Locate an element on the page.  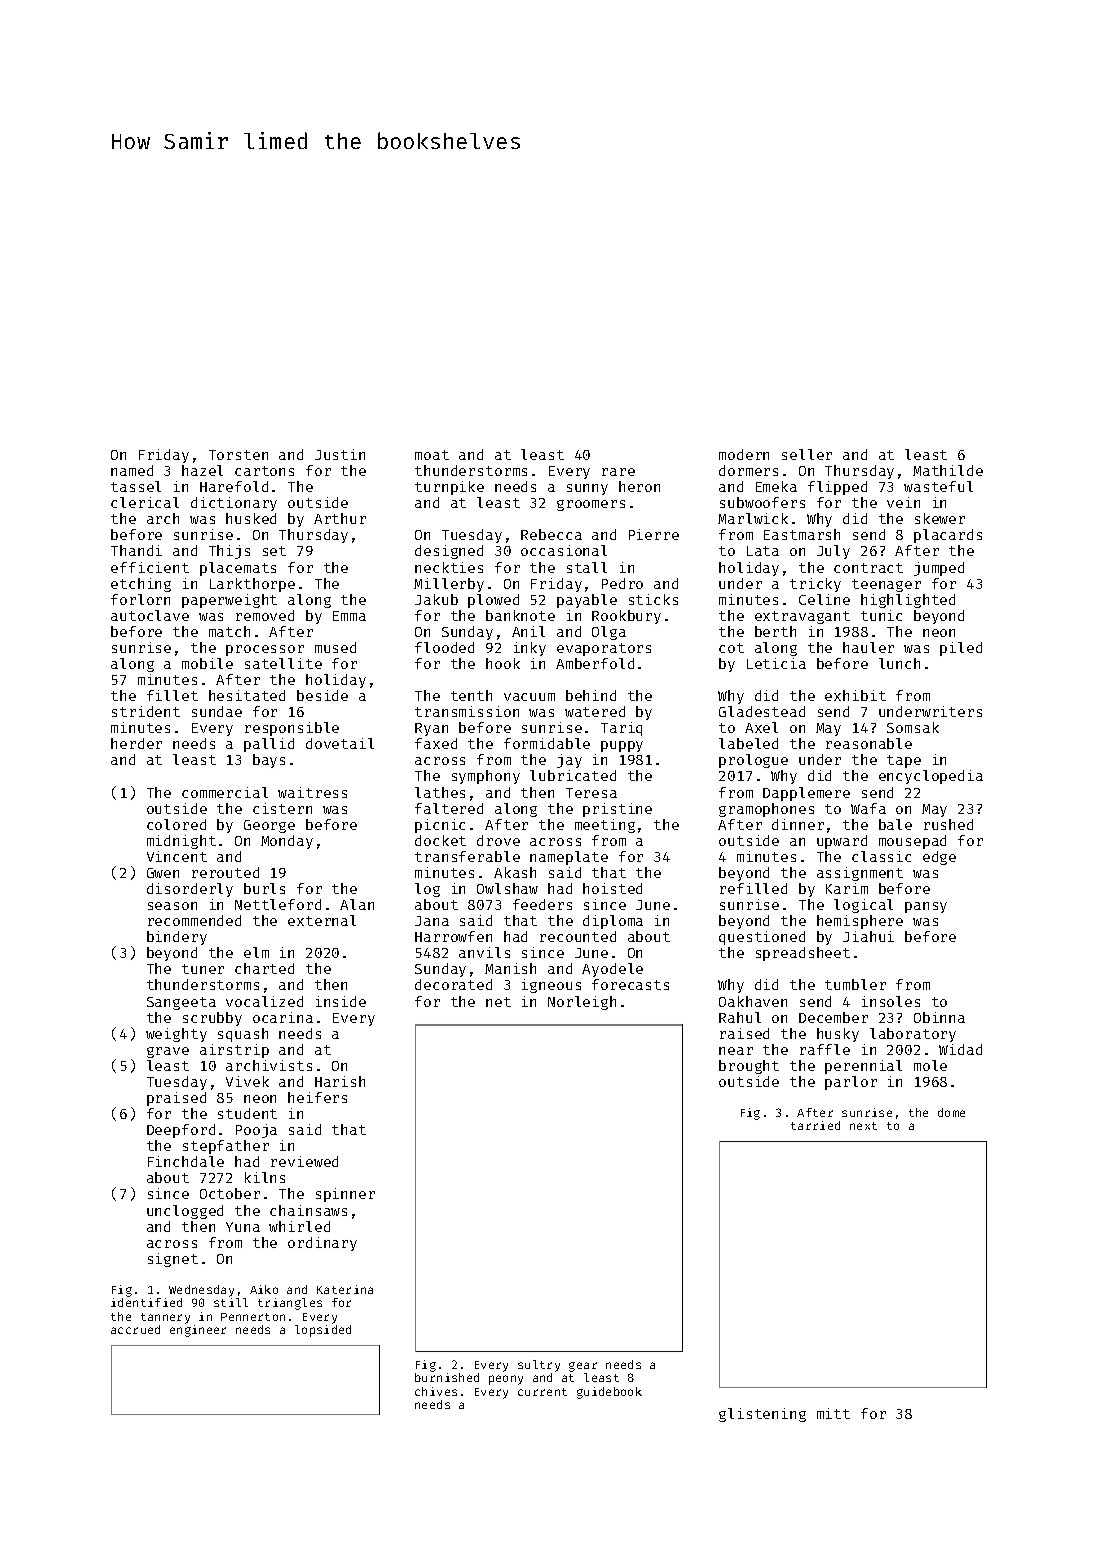
berth is located at coordinates (775, 631).
